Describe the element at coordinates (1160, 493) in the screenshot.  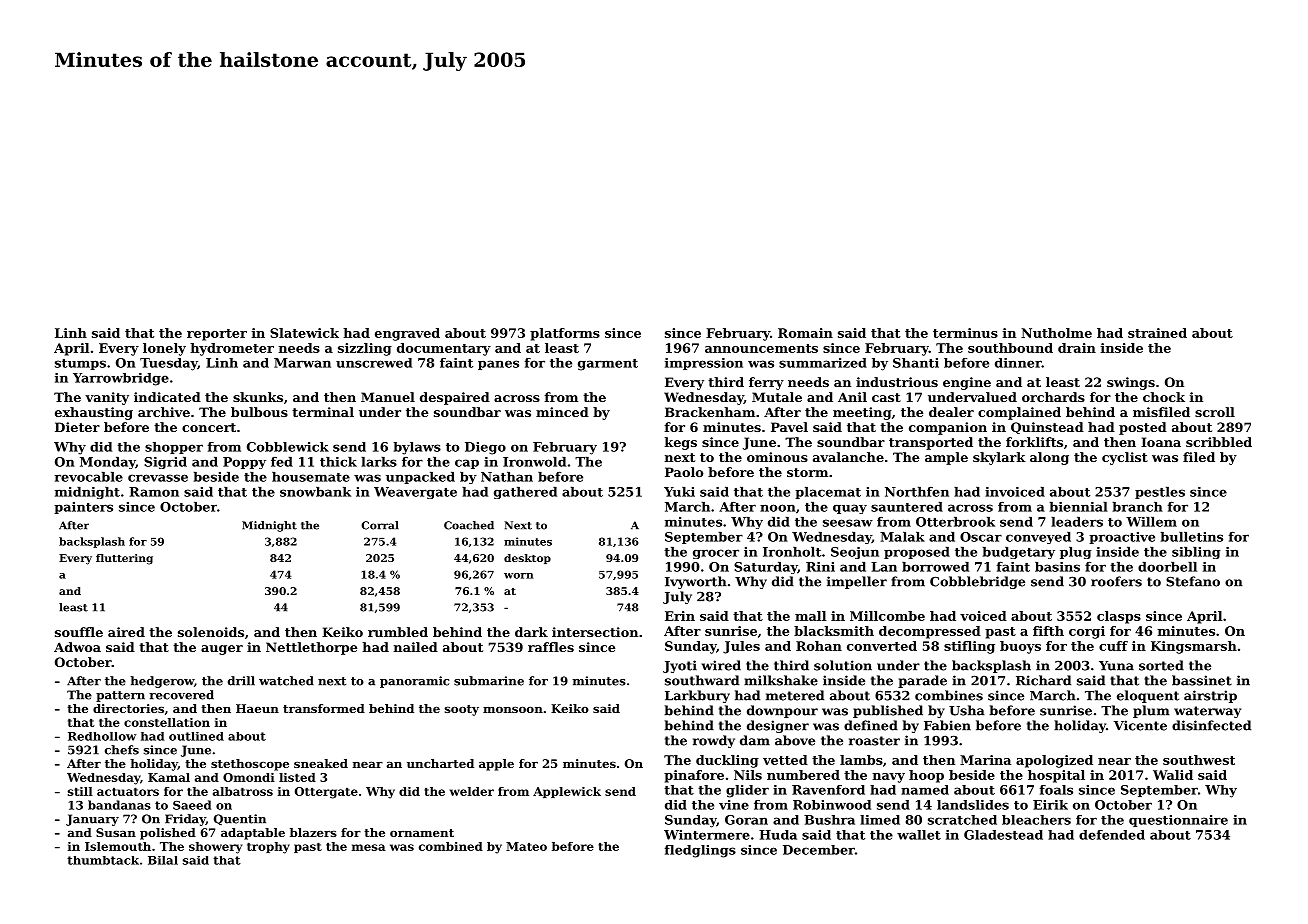
I see `pestles` at that location.
